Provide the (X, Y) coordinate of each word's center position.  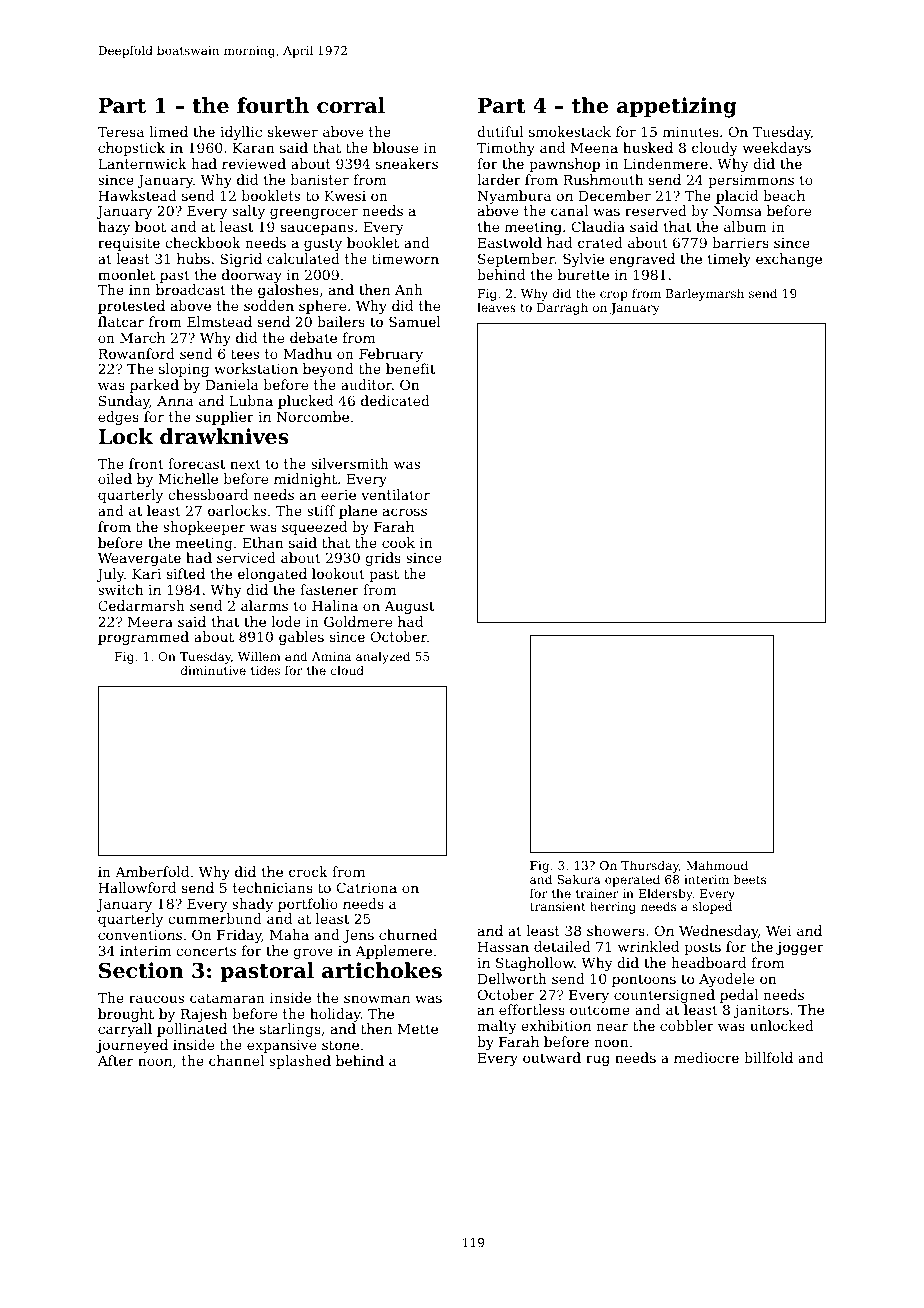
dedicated (395, 400)
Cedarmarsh (141, 605)
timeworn (405, 259)
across (405, 512)
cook (398, 542)
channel (236, 1060)
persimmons (751, 181)
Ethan (263, 542)
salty (248, 212)
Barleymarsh (705, 294)
